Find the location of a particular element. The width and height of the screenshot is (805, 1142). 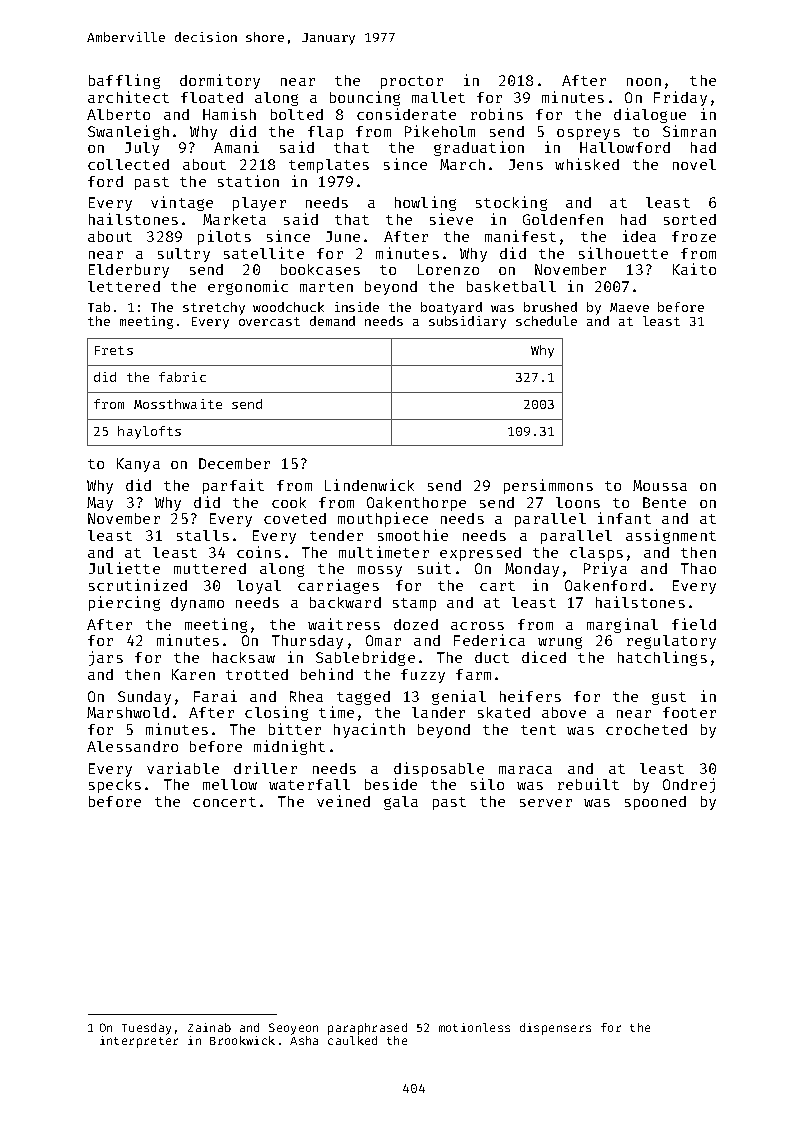

Elderbury is located at coordinates (129, 271).
